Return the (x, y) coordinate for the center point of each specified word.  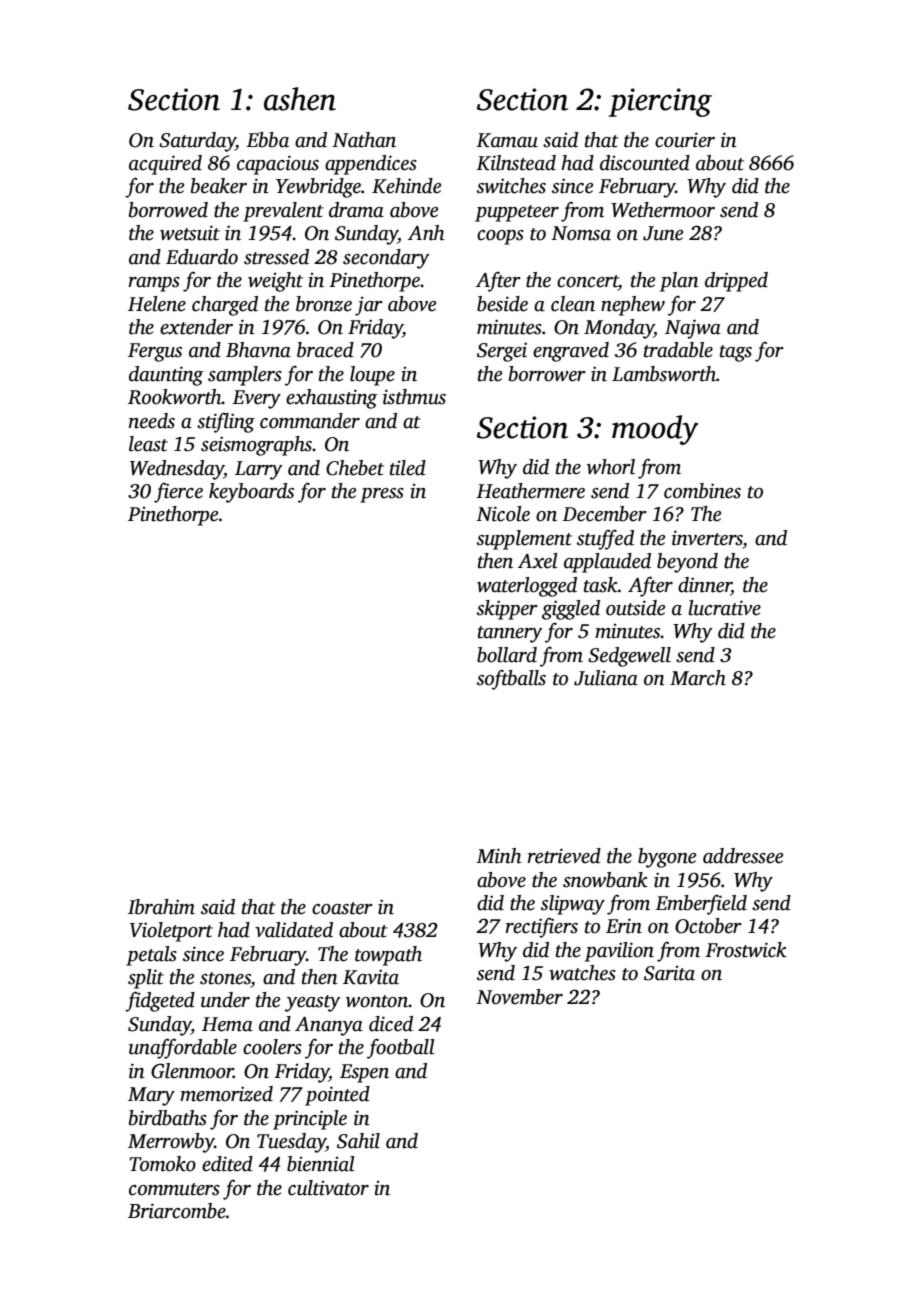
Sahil (358, 1141)
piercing (660, 102)
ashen (300, 99)
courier (685, 140)
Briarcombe (177, 1211)
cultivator (328, 1188)
